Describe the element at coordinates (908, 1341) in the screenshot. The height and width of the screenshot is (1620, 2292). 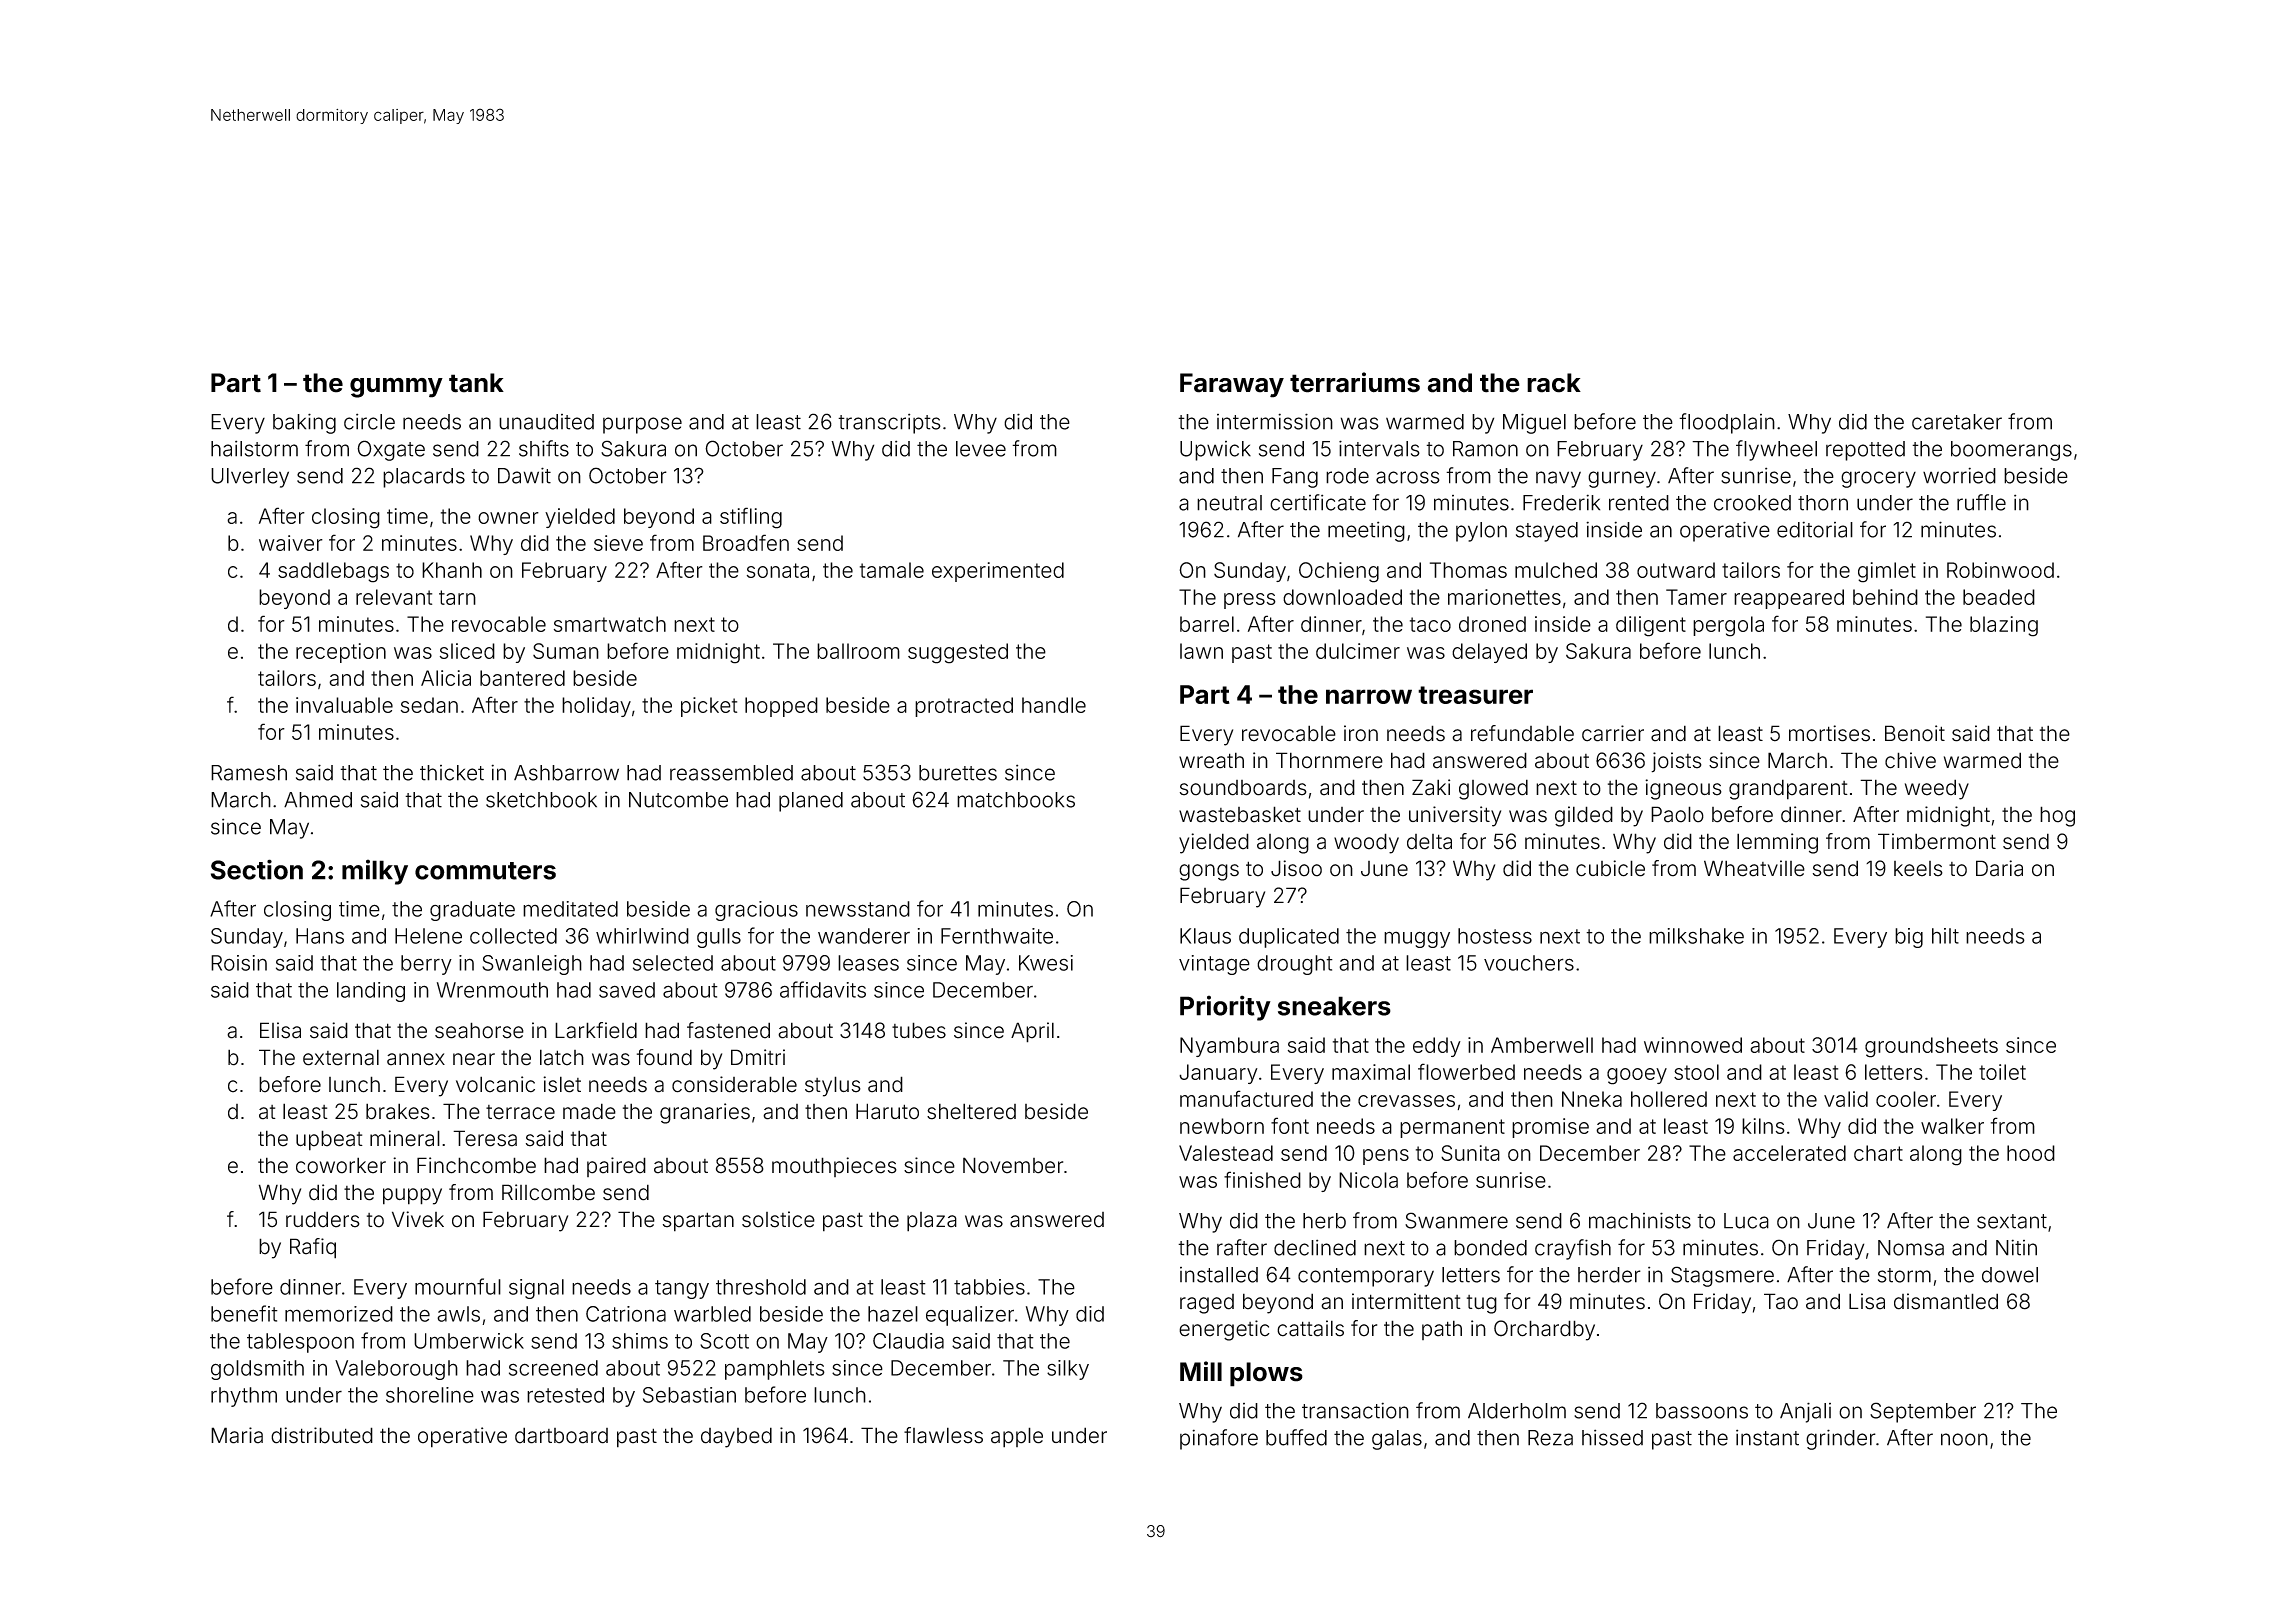
I see `Claudia` at that location.
